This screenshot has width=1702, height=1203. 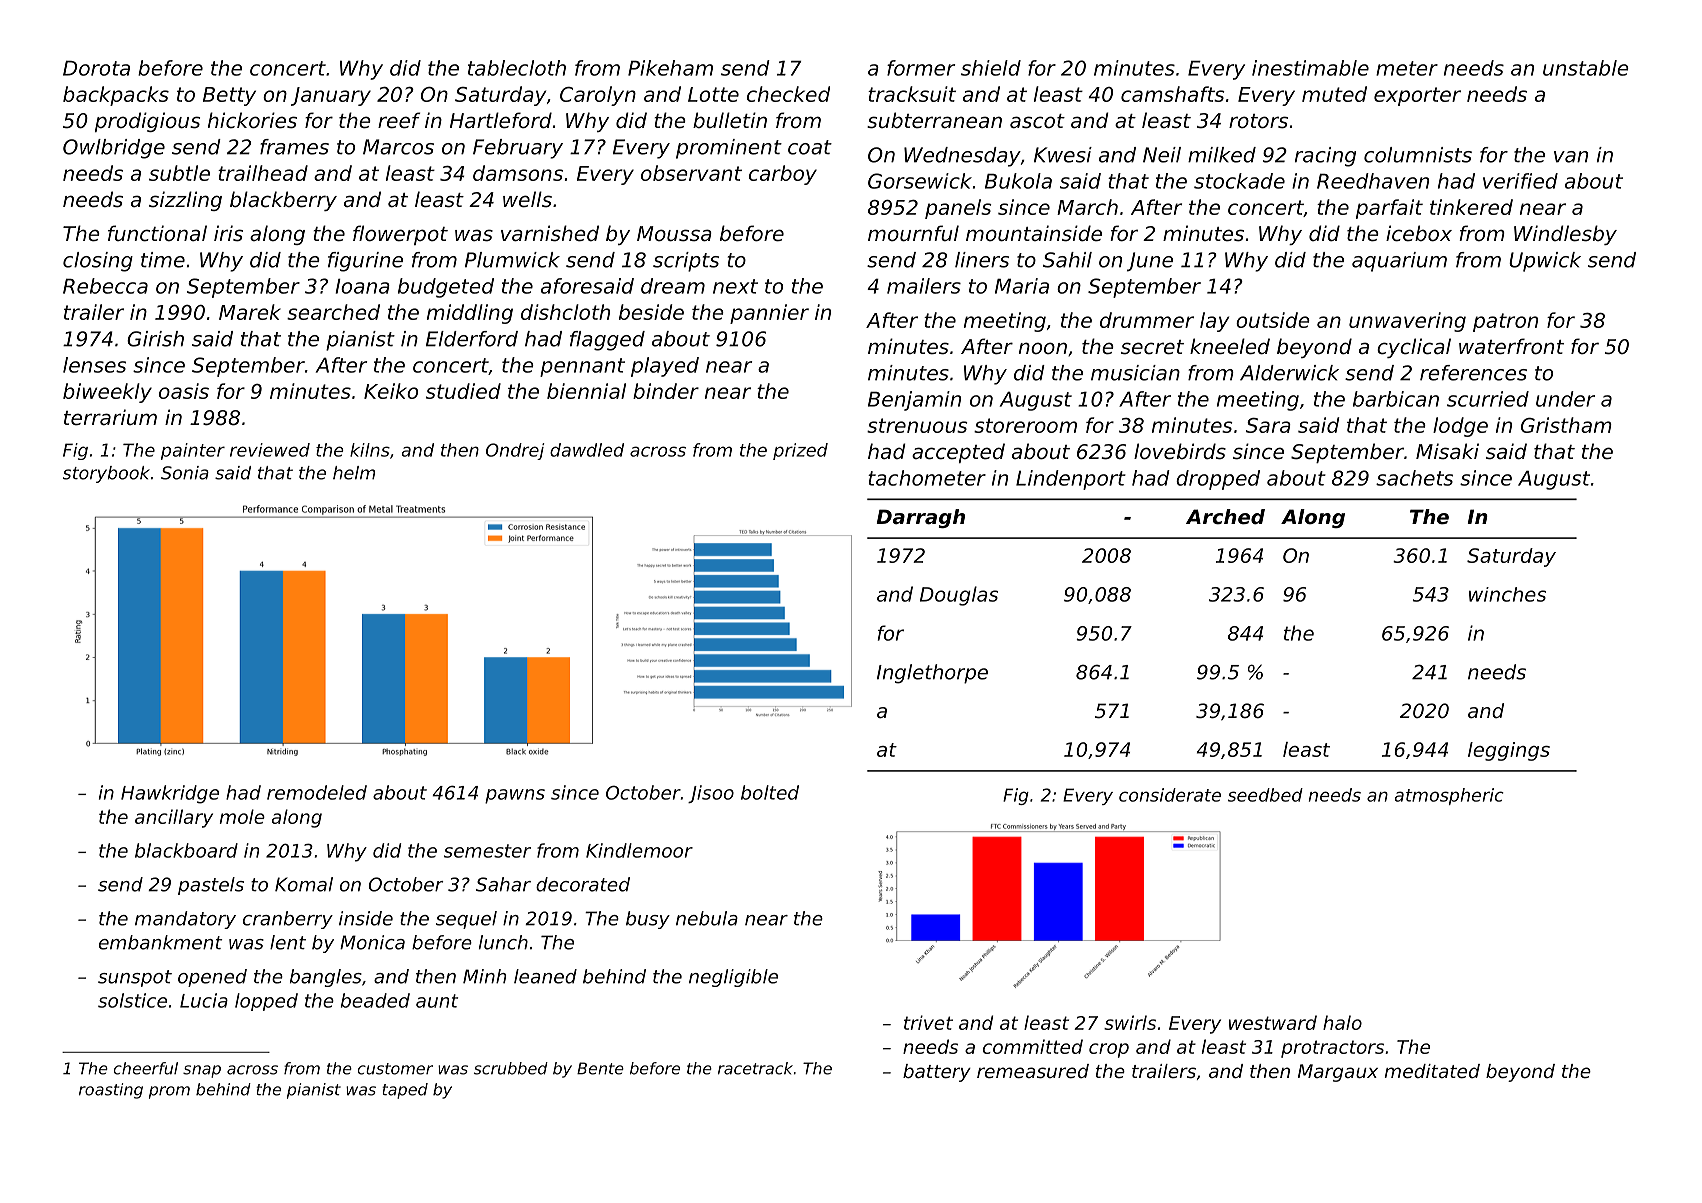 What do you see at coordinates (545, 976) in the screenshot?
I see `leaned` at bounding box center [545, 976].
